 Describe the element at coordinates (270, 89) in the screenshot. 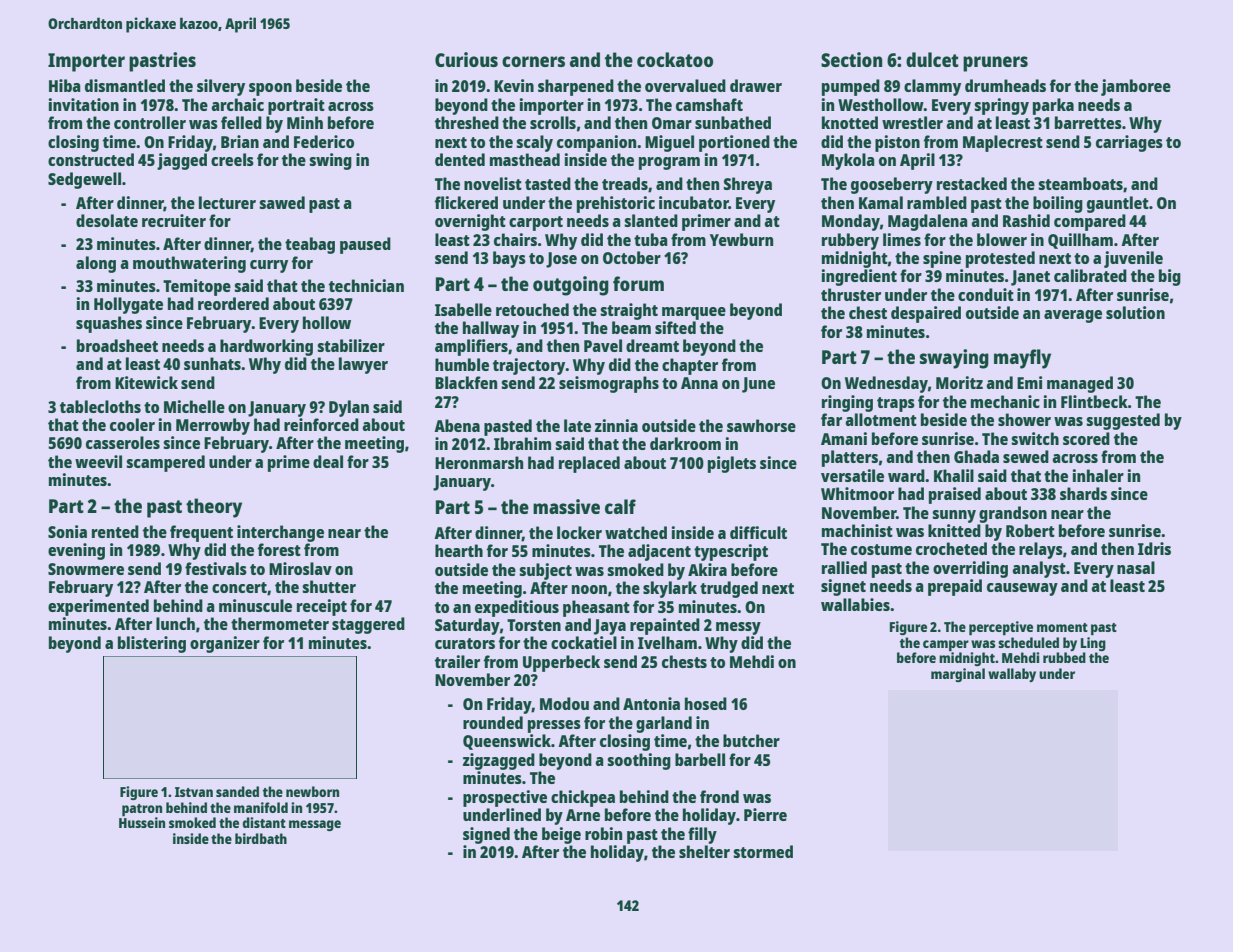

I see `spoon` at that location.
